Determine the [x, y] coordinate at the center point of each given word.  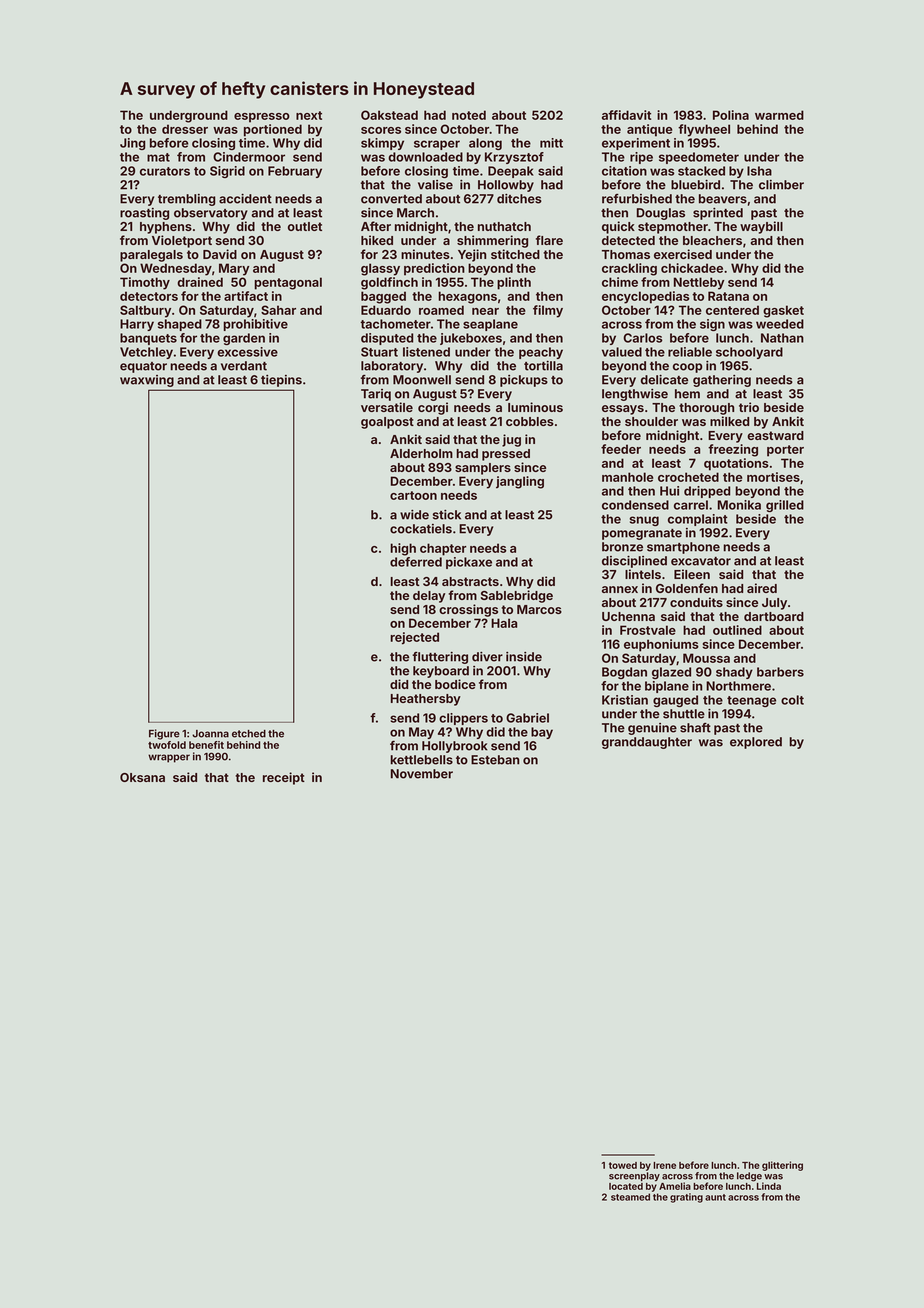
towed [623, 1165]
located [626, 1186]
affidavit [626, 115]
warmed [779, 115]
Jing [132, 144]
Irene [664, 1165]
